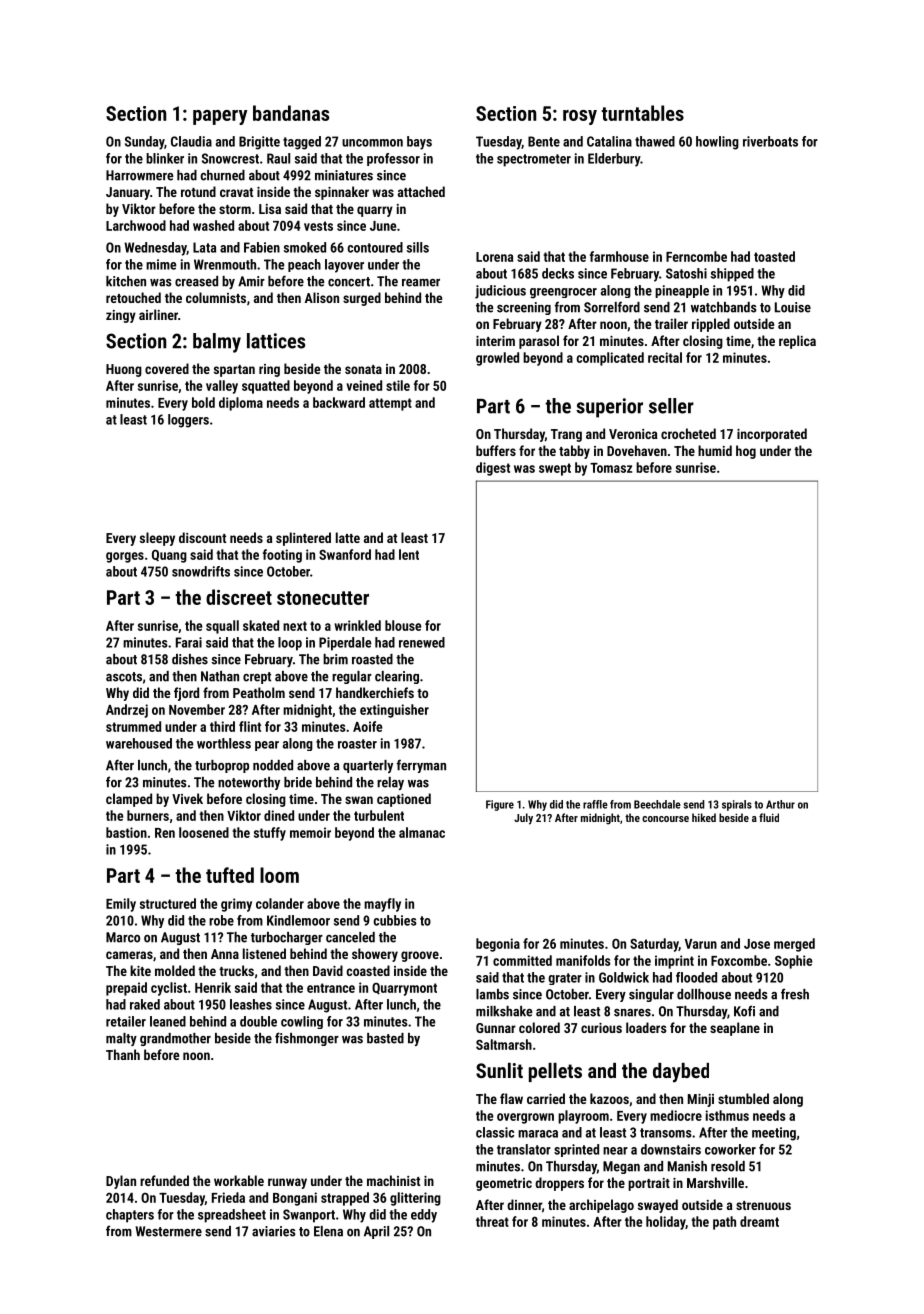 This screenshot has height=1314, width=924. I want to click on singular, so click(651, 995).
